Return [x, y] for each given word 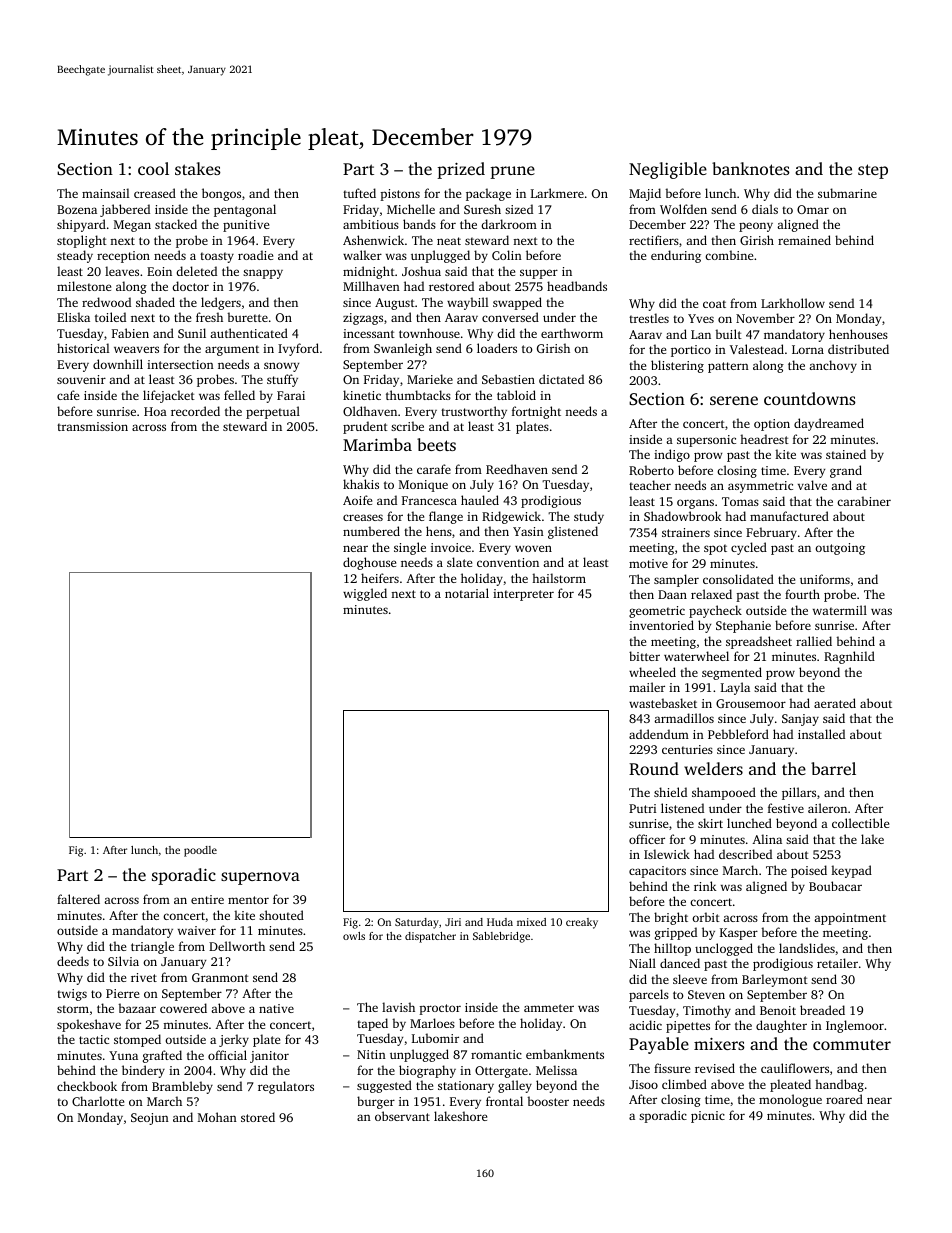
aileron [827, 808]
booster [548, 1101]
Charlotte [98, 1101]
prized [461, 170]
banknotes [751, 168]
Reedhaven [517, 469]
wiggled [365, 594]
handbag [839, 1085]
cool [153, 168]
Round [654, 768]
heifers [380, 578]
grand [846, 471]
